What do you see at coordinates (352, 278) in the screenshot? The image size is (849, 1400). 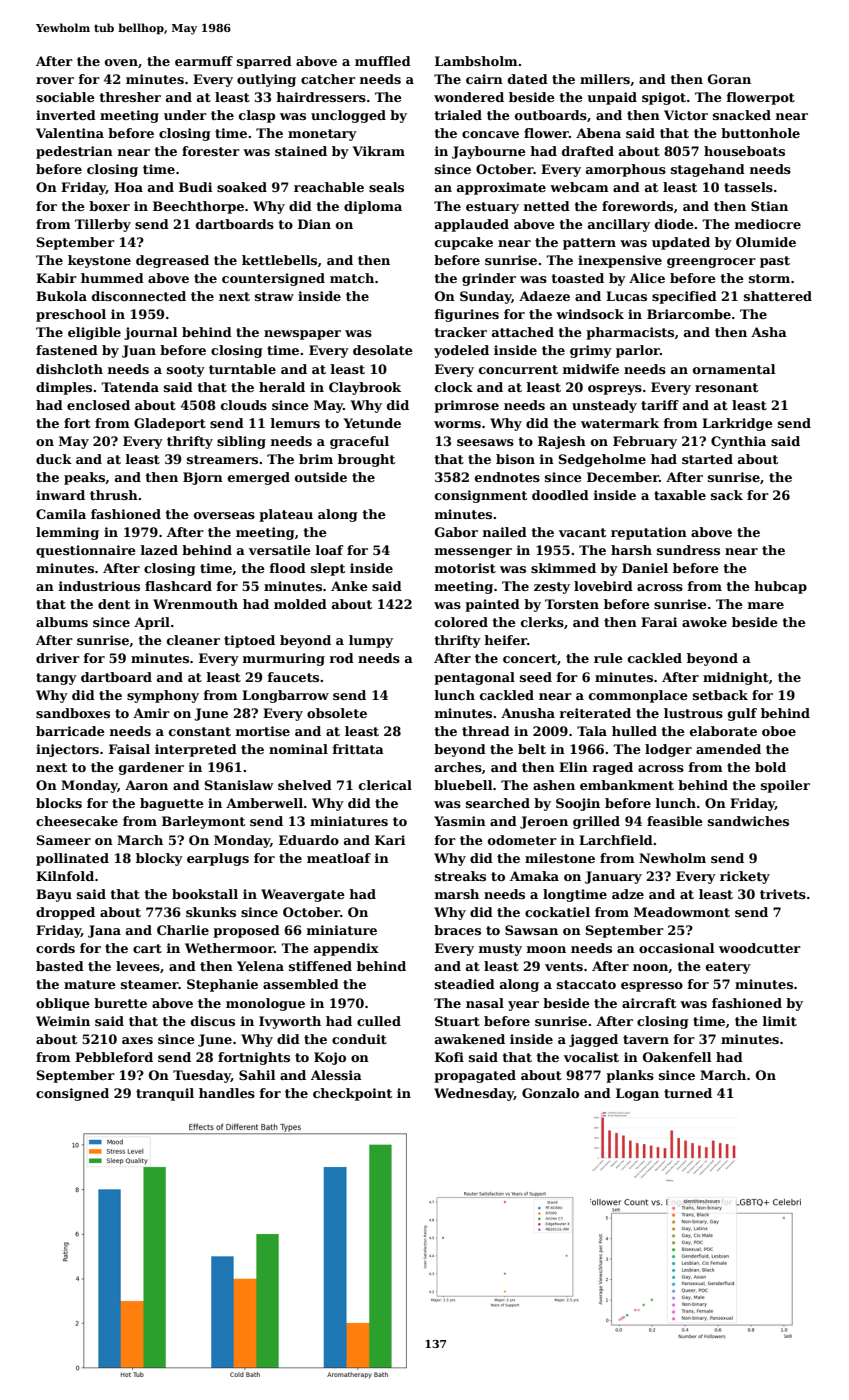 I see `match` at bounding box center [352, 278].
